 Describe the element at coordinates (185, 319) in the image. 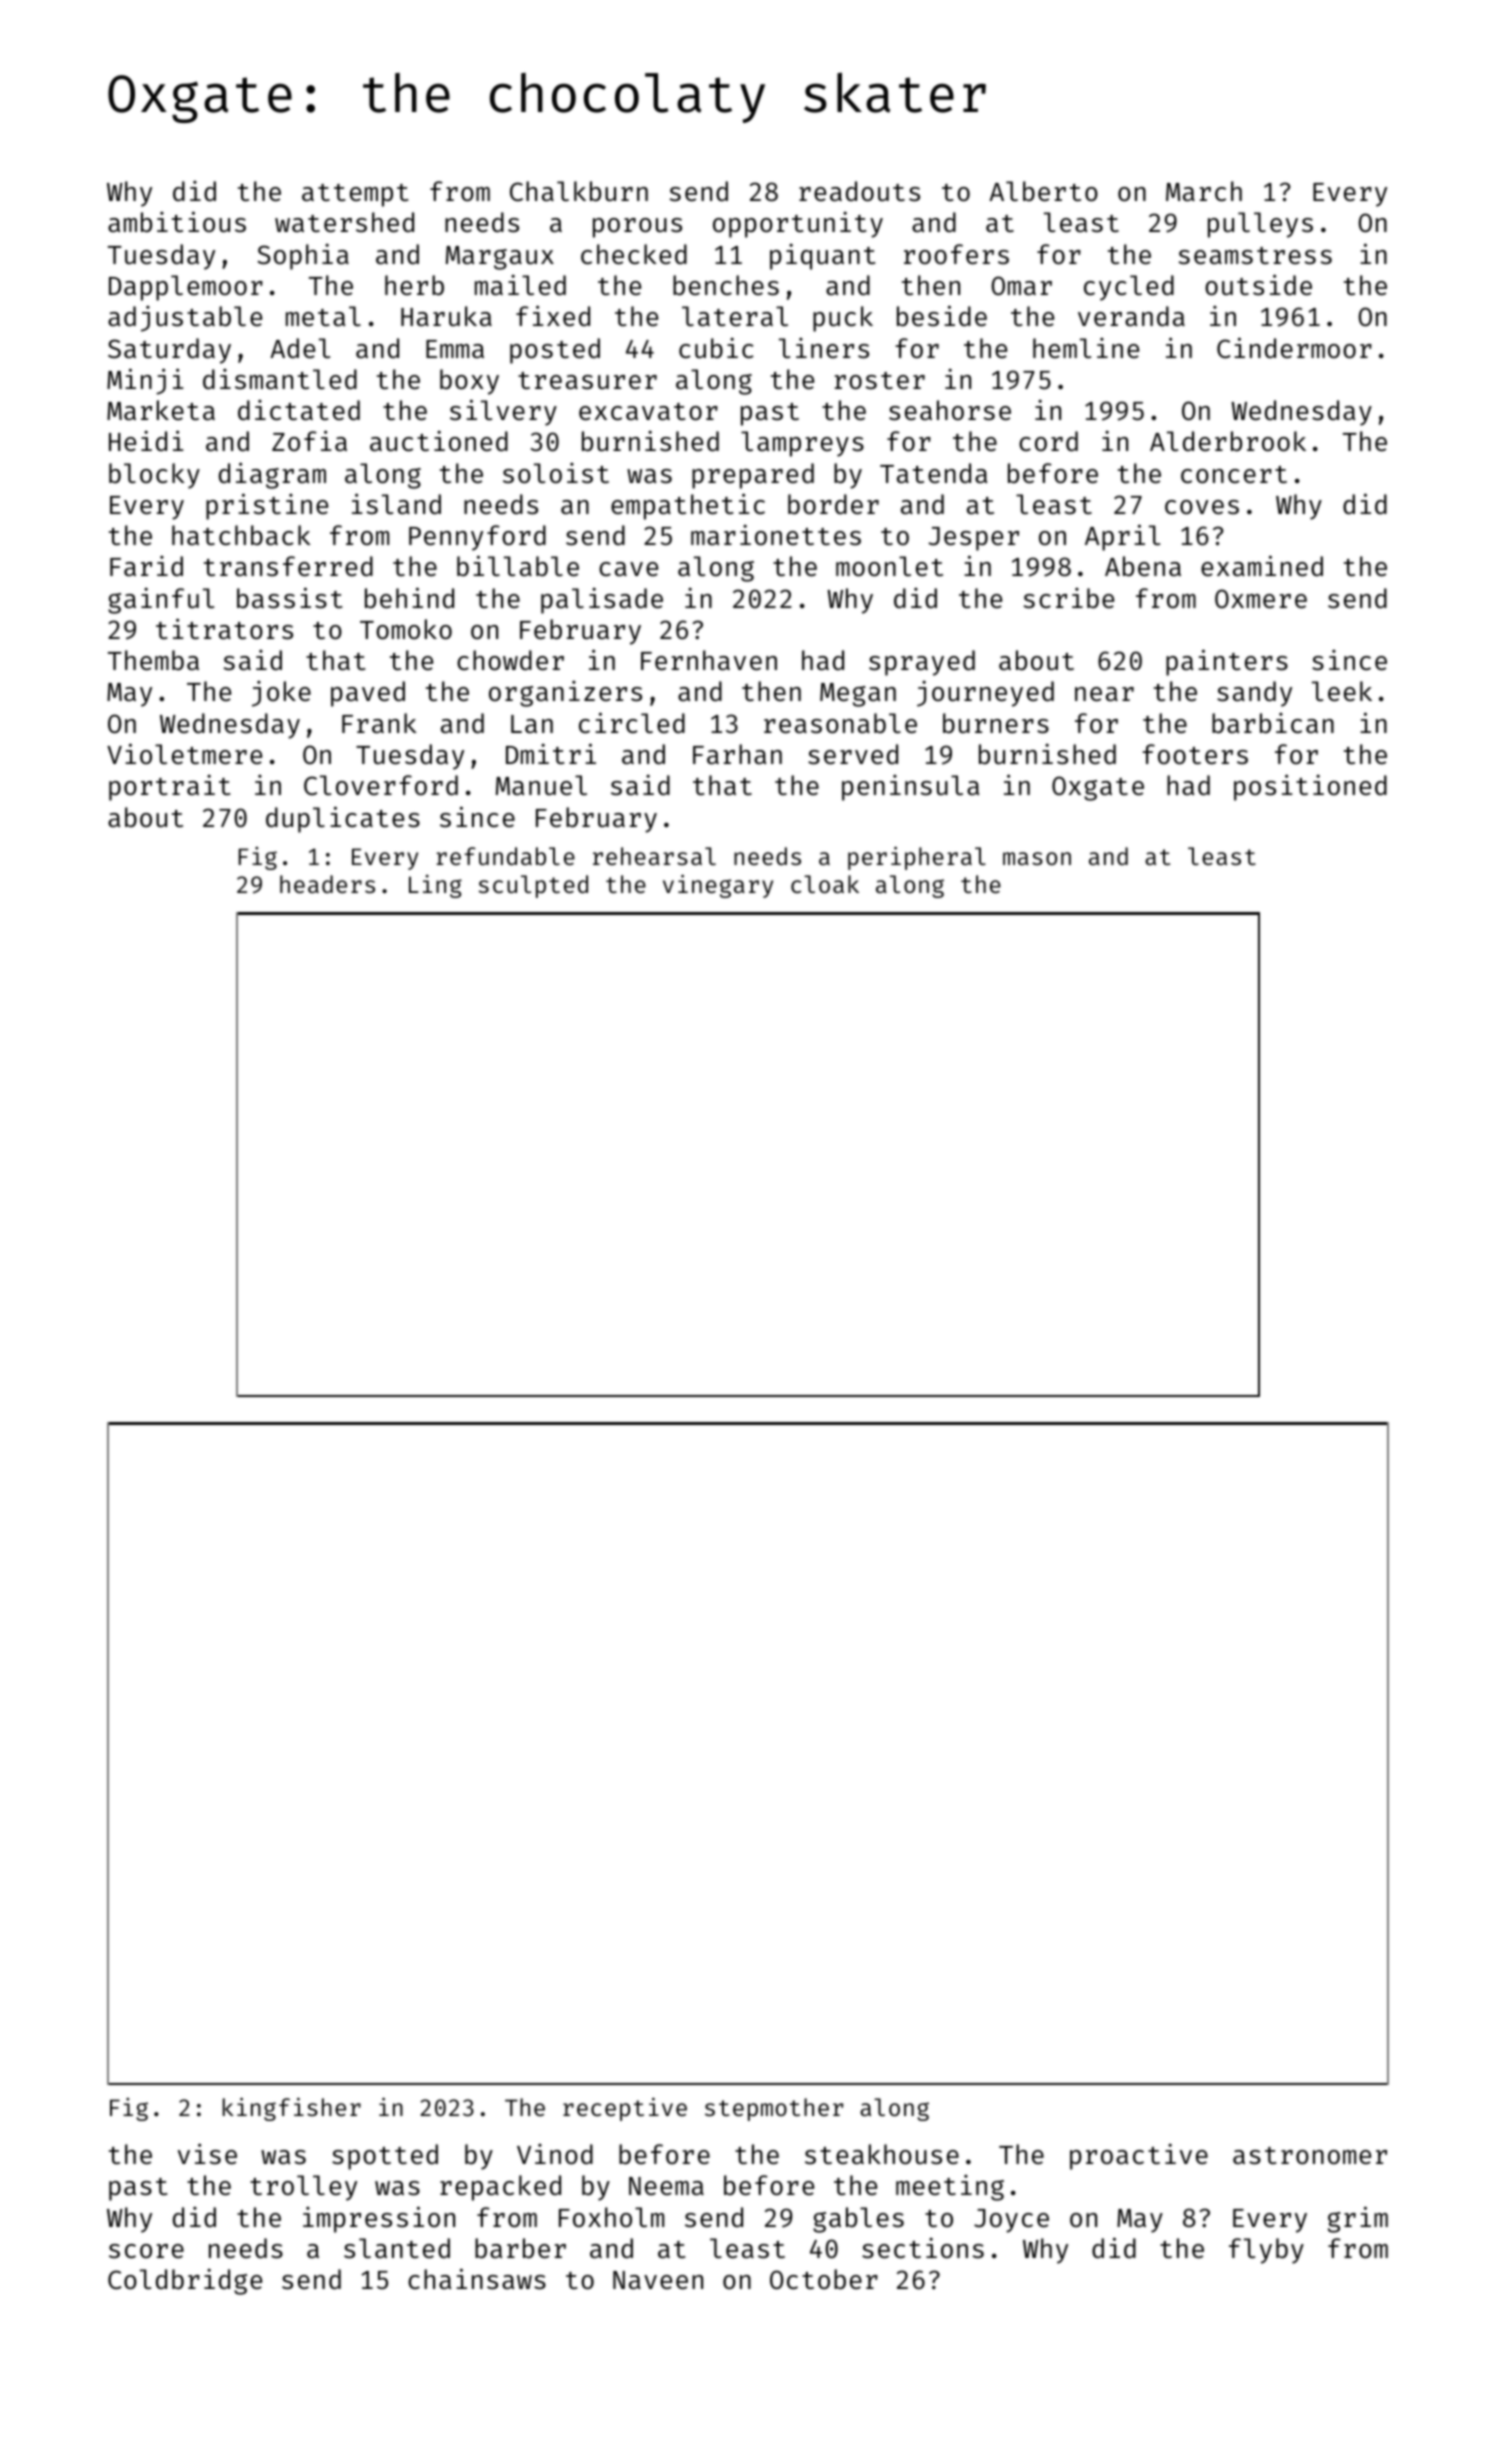

I see `adjustable` at that location.
